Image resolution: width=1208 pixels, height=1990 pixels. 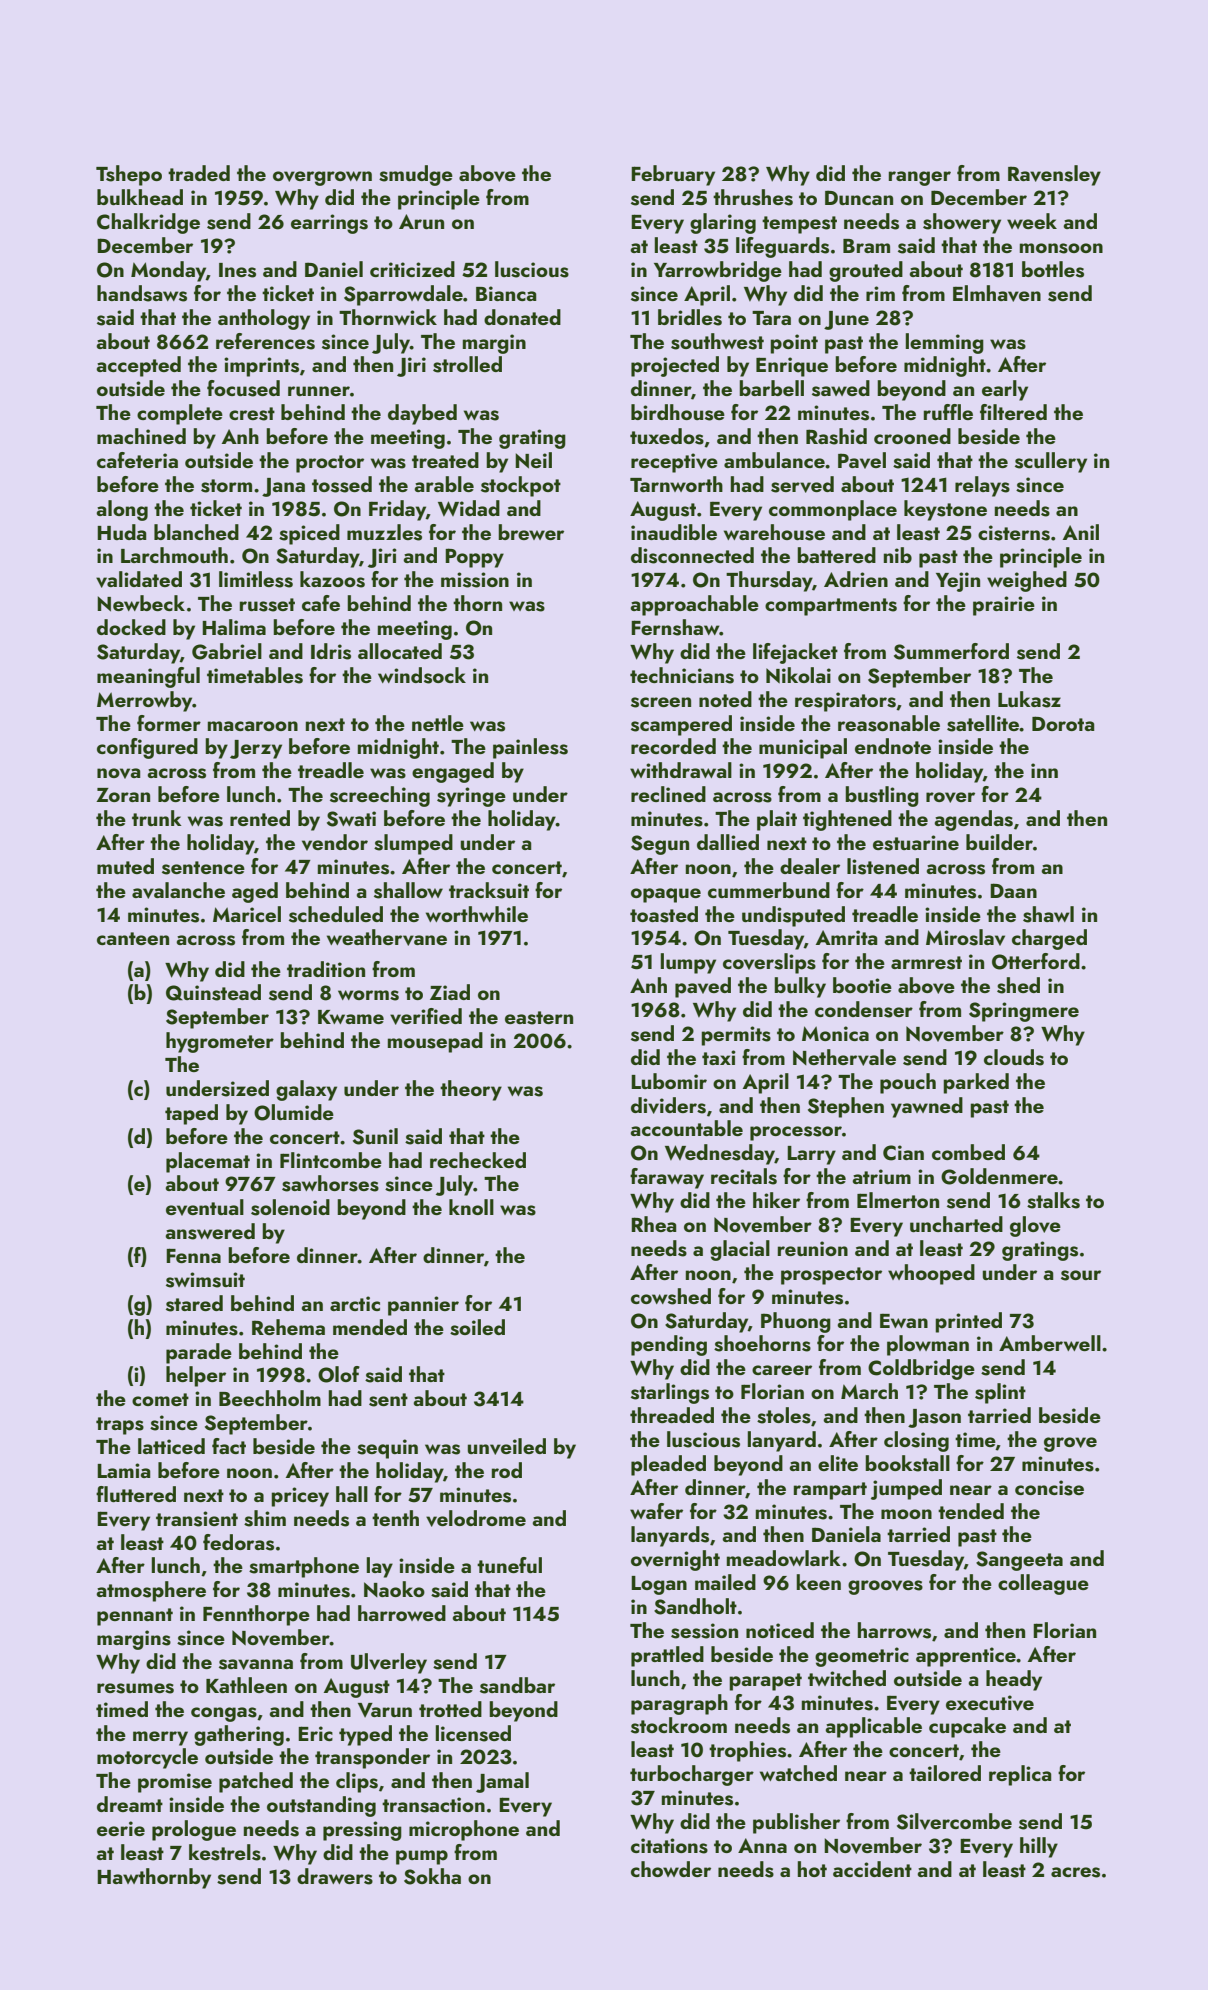 I want to click on inaudible, so click(x=674, y=532).
